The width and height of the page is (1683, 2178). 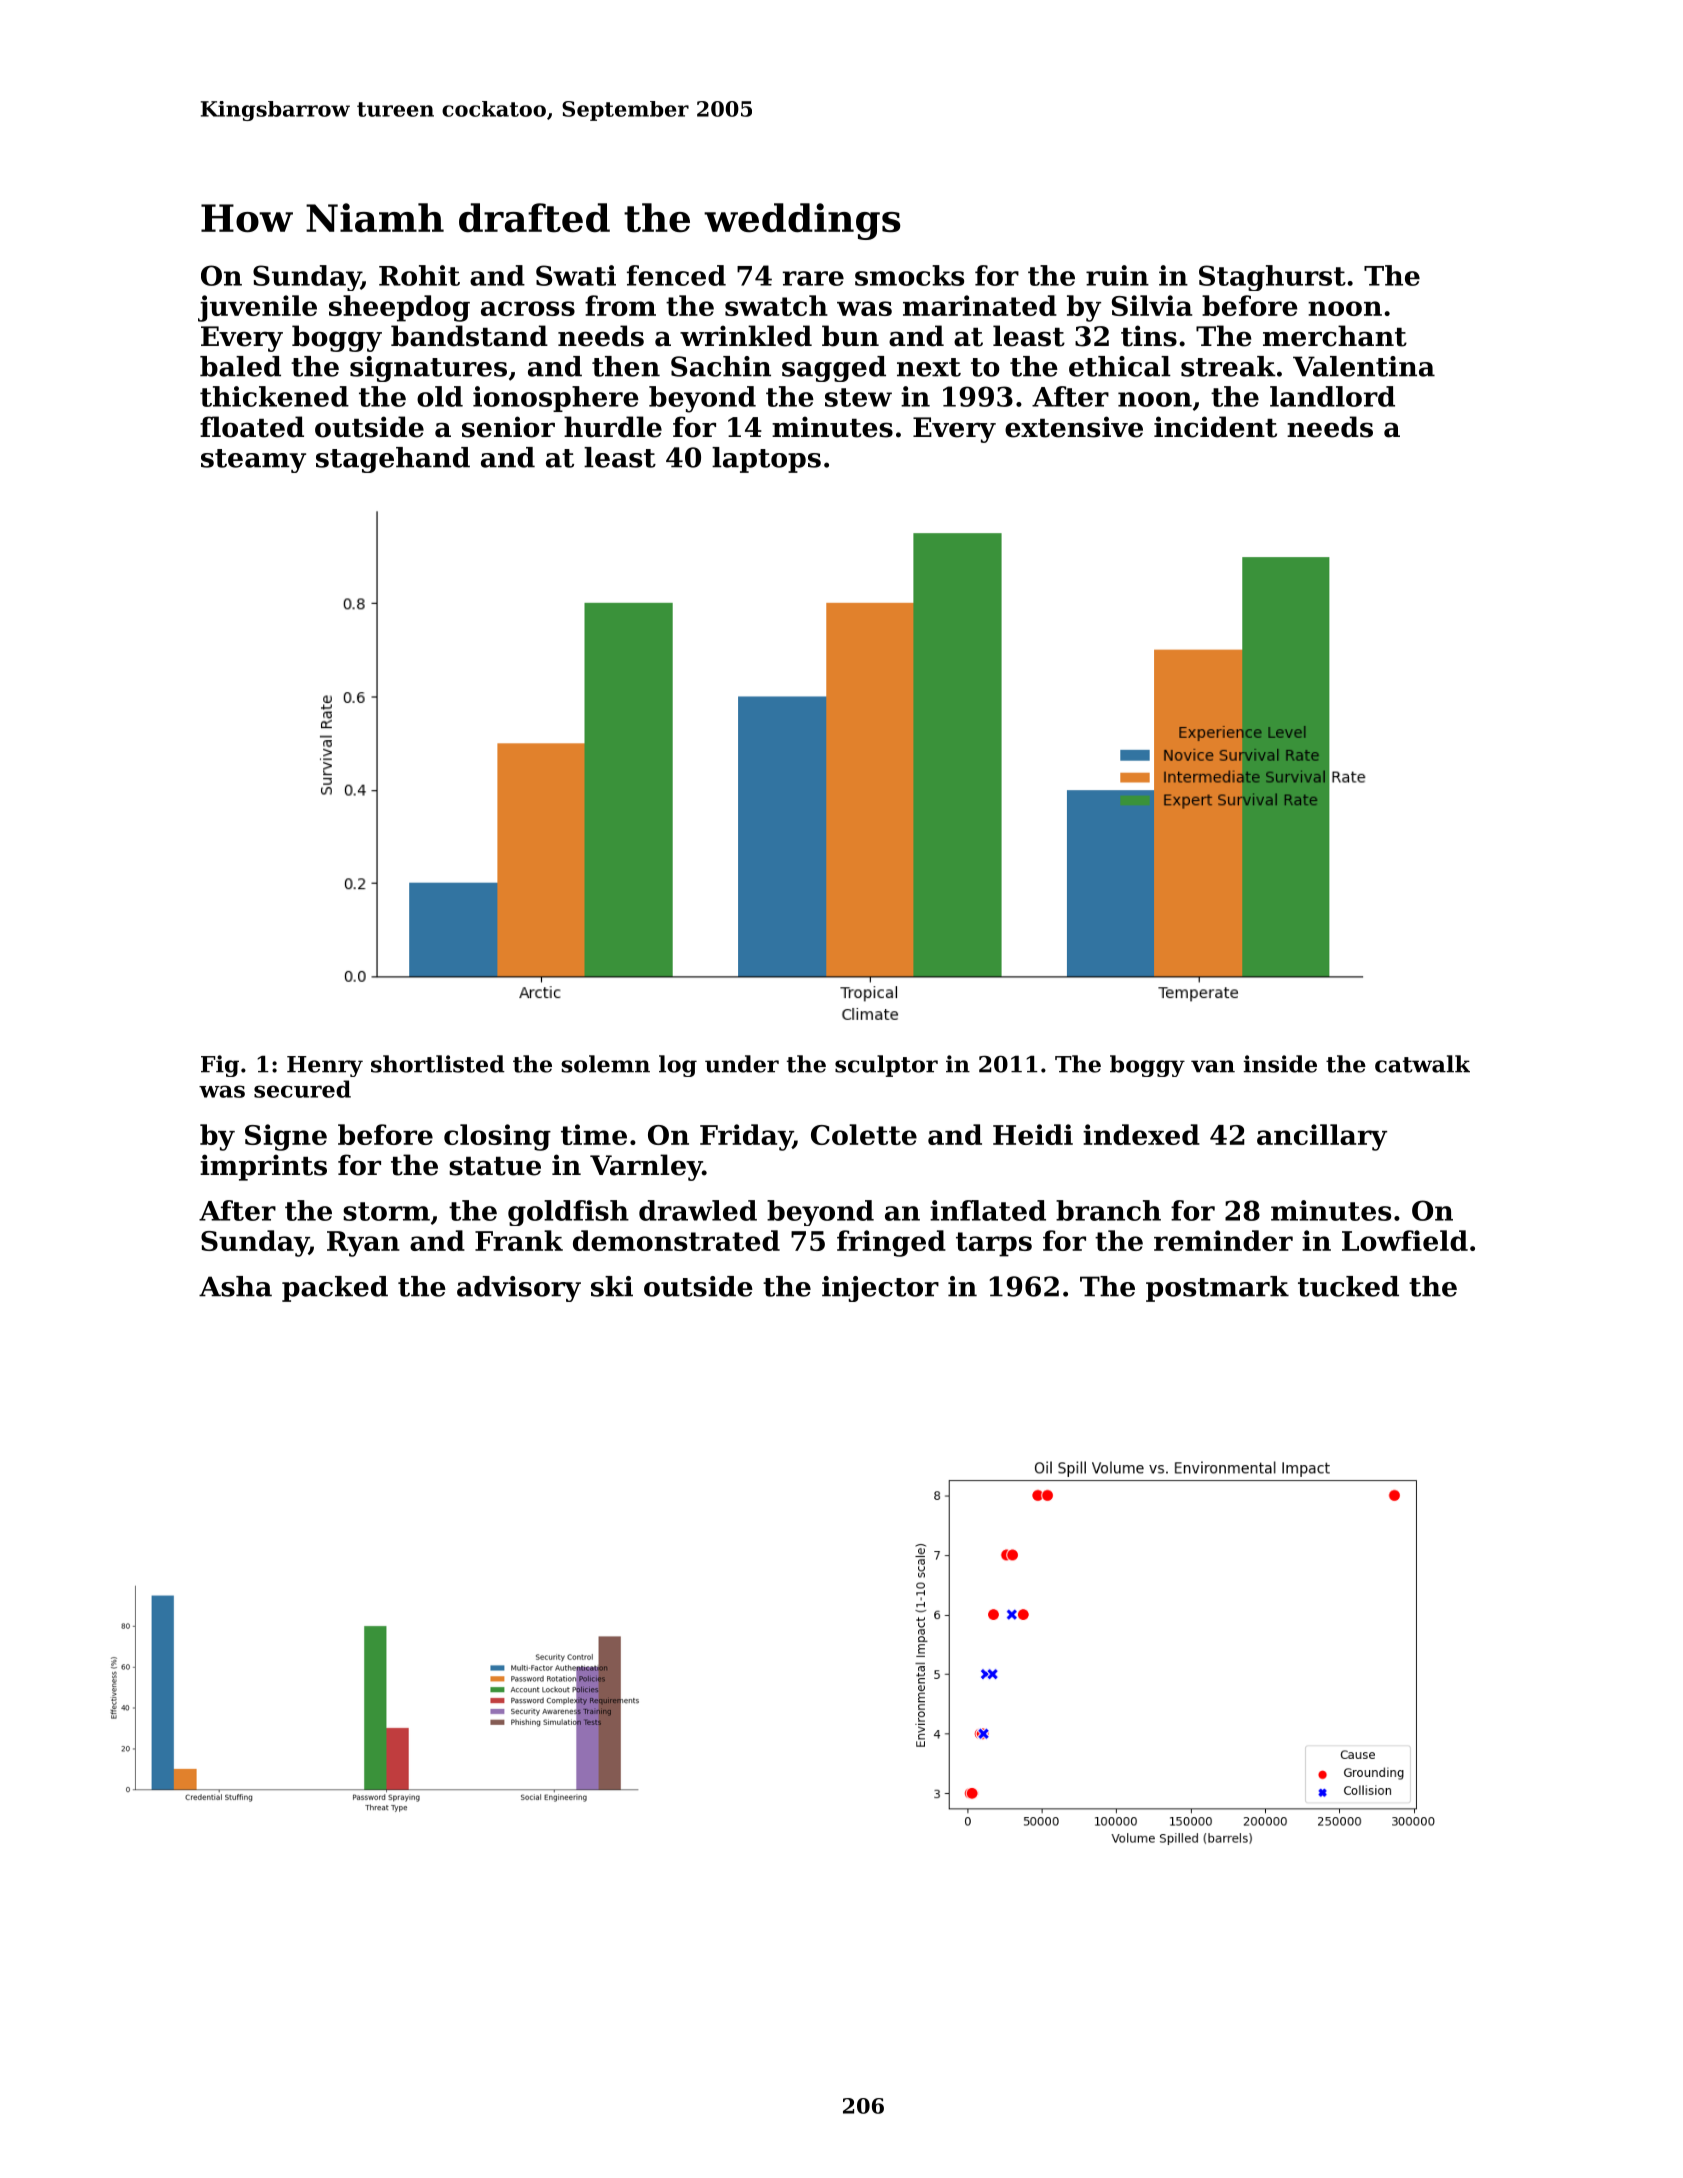 I want to click on stagehand, so click(x=393, y=460).
